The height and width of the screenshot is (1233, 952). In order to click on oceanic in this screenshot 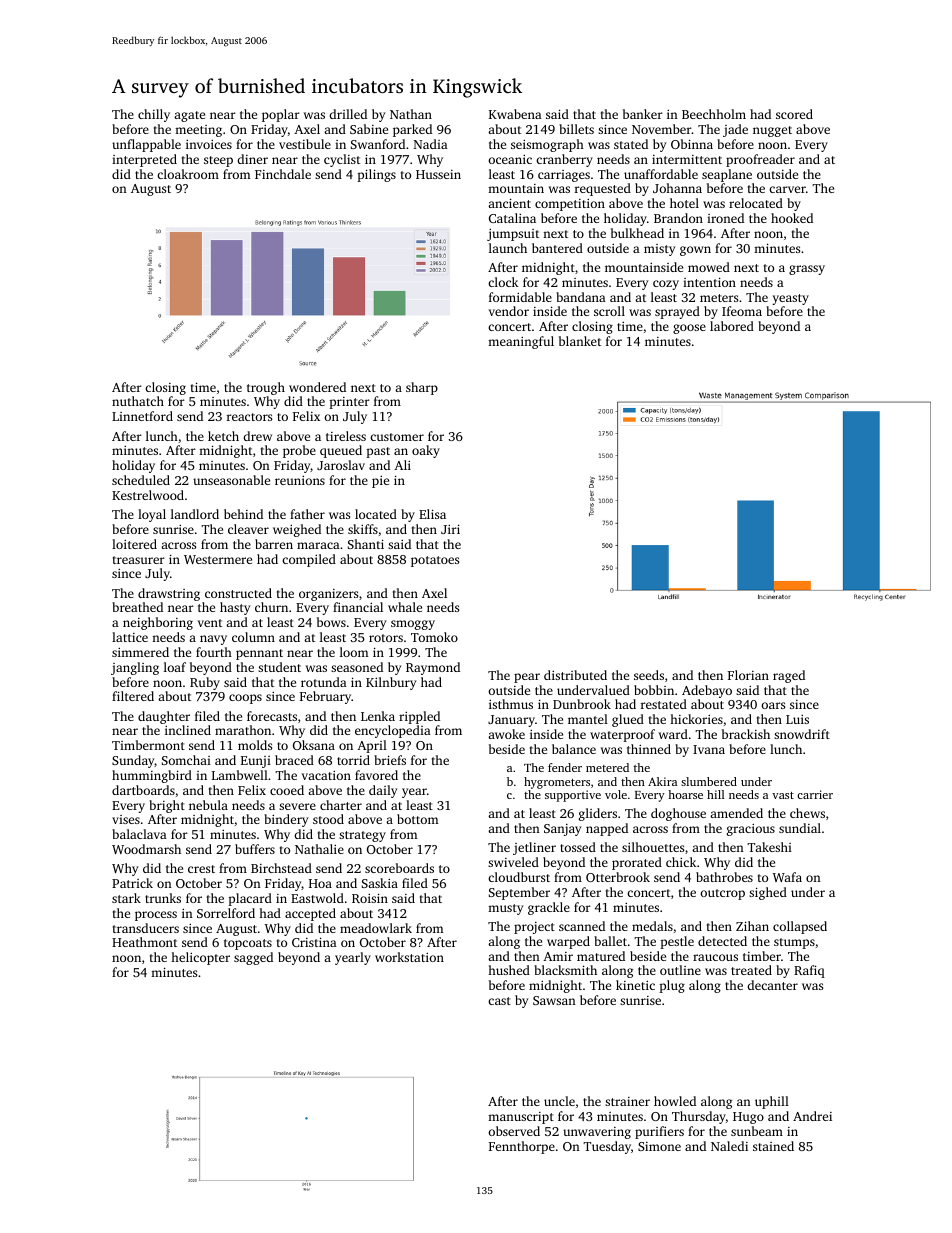, I will do `click(510, 159)`.
